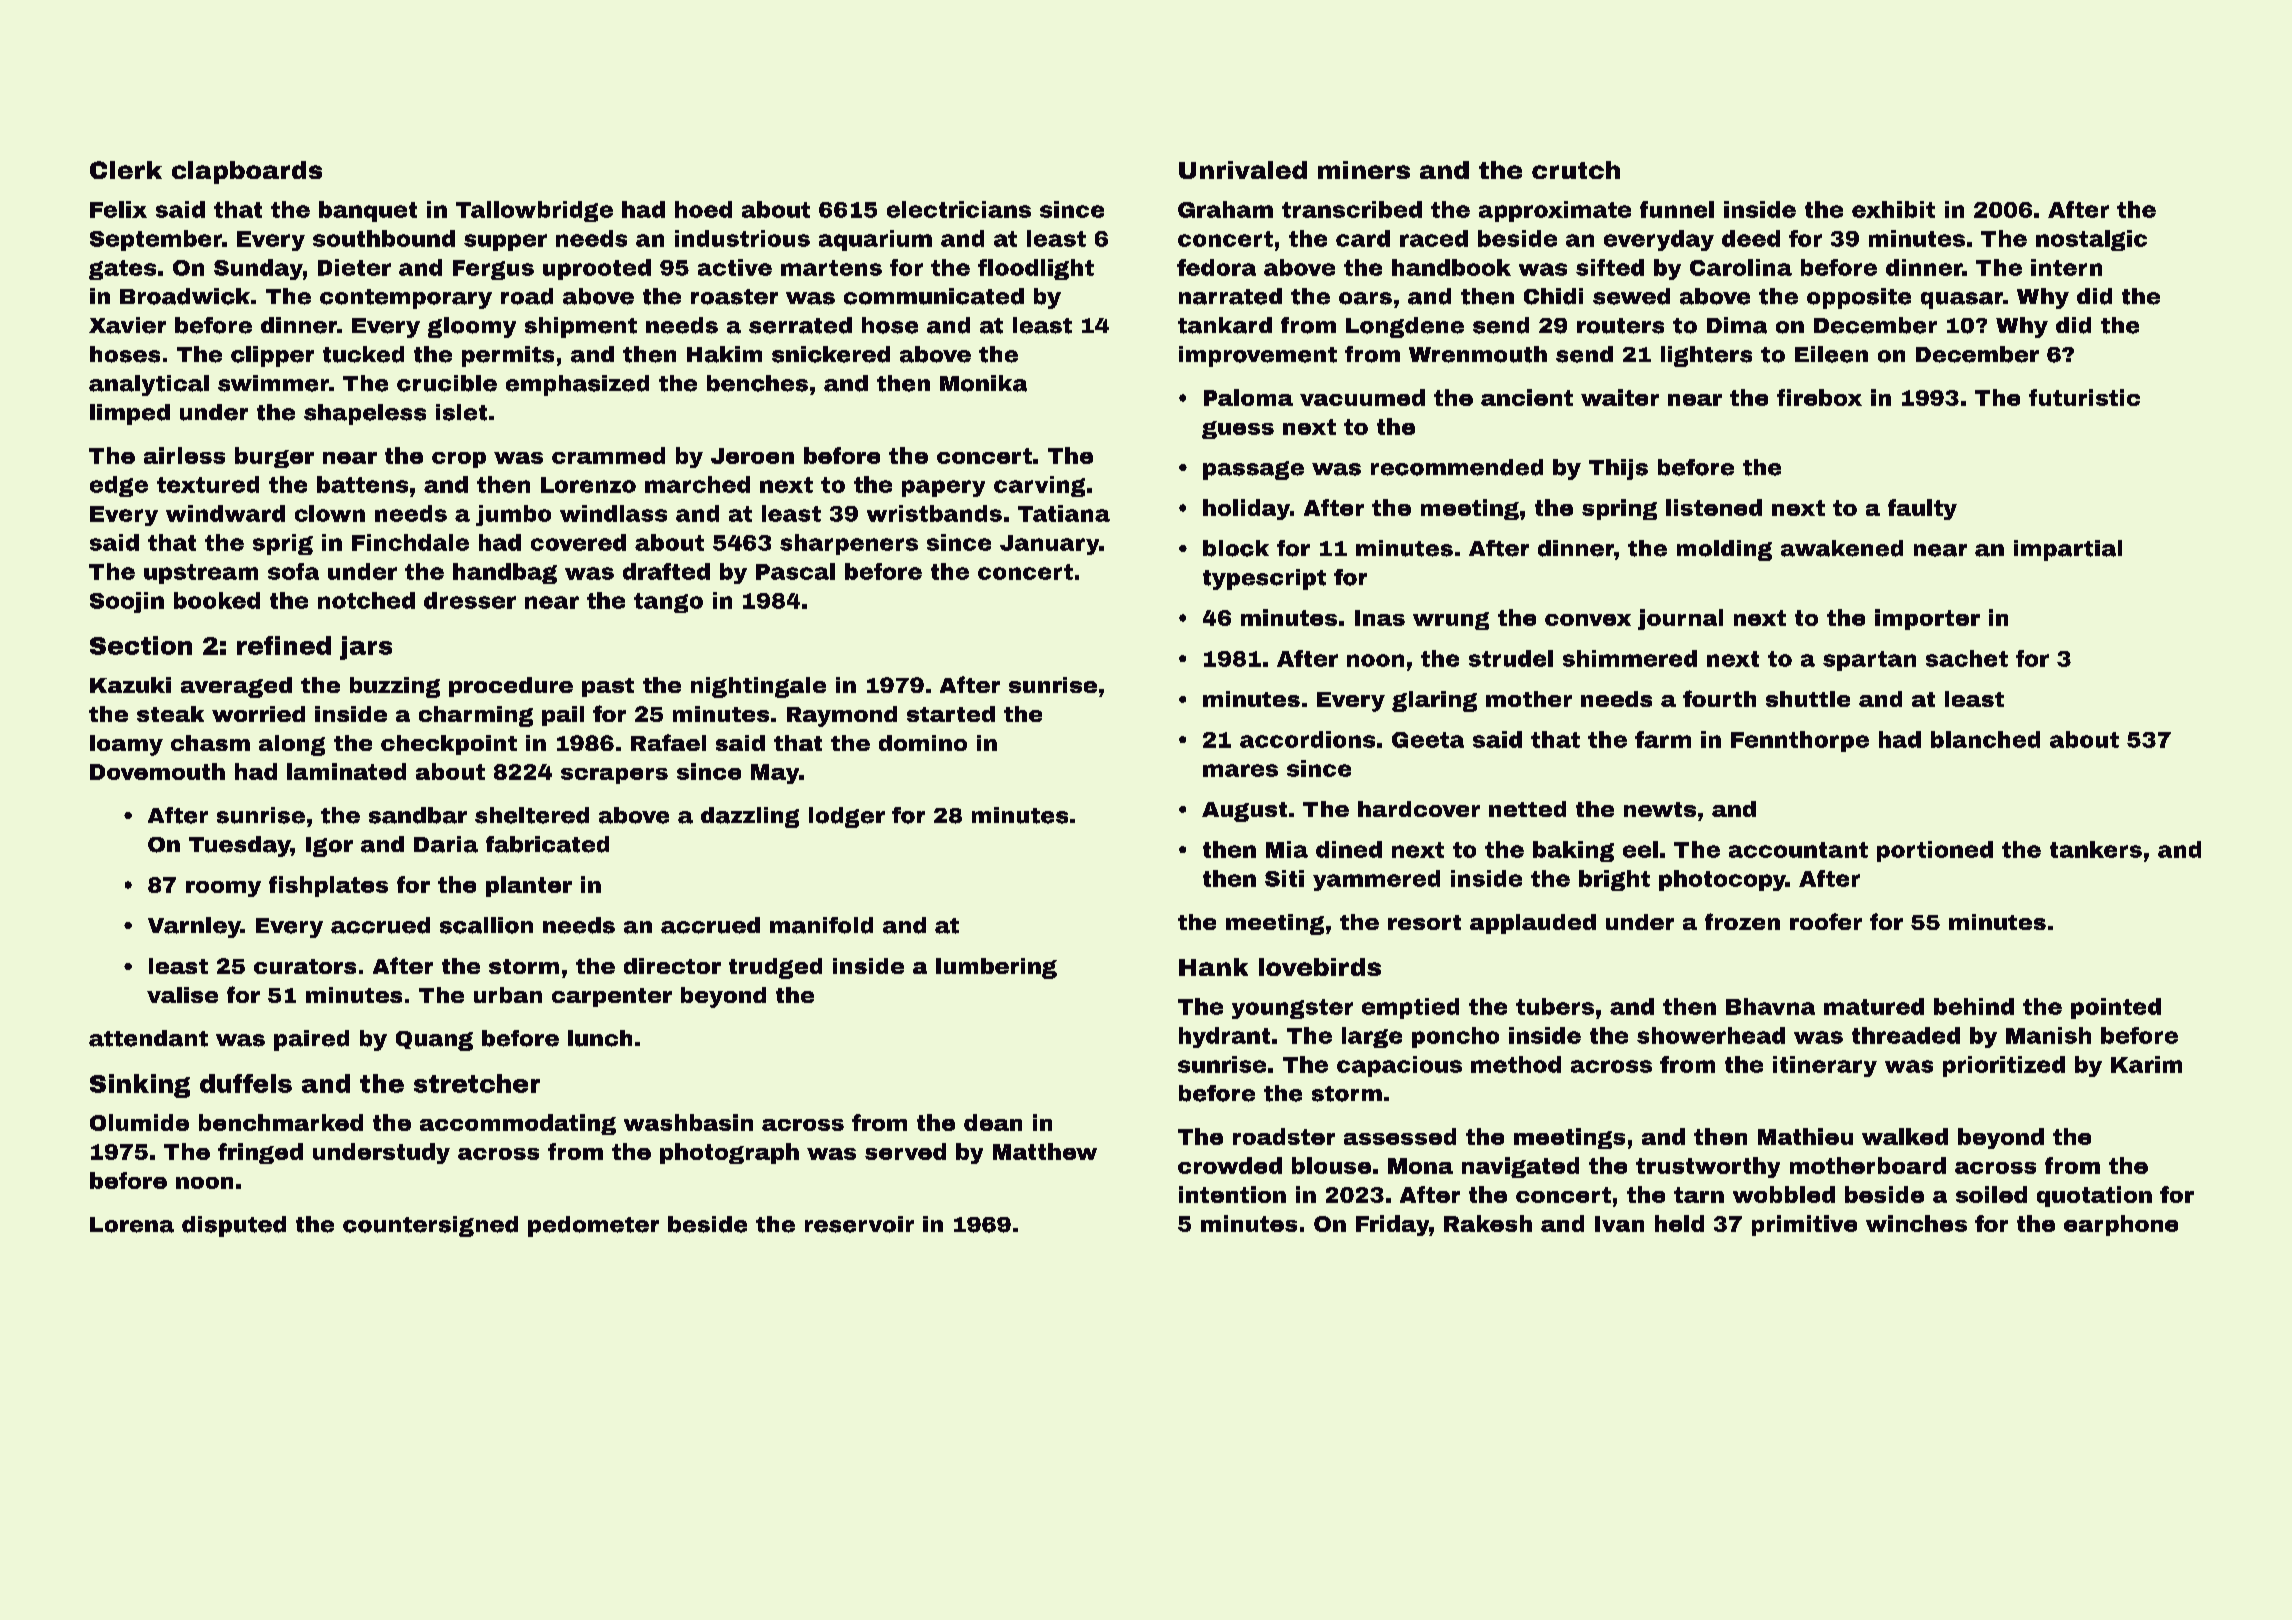  I want to click on burger, so click(274, 457).
